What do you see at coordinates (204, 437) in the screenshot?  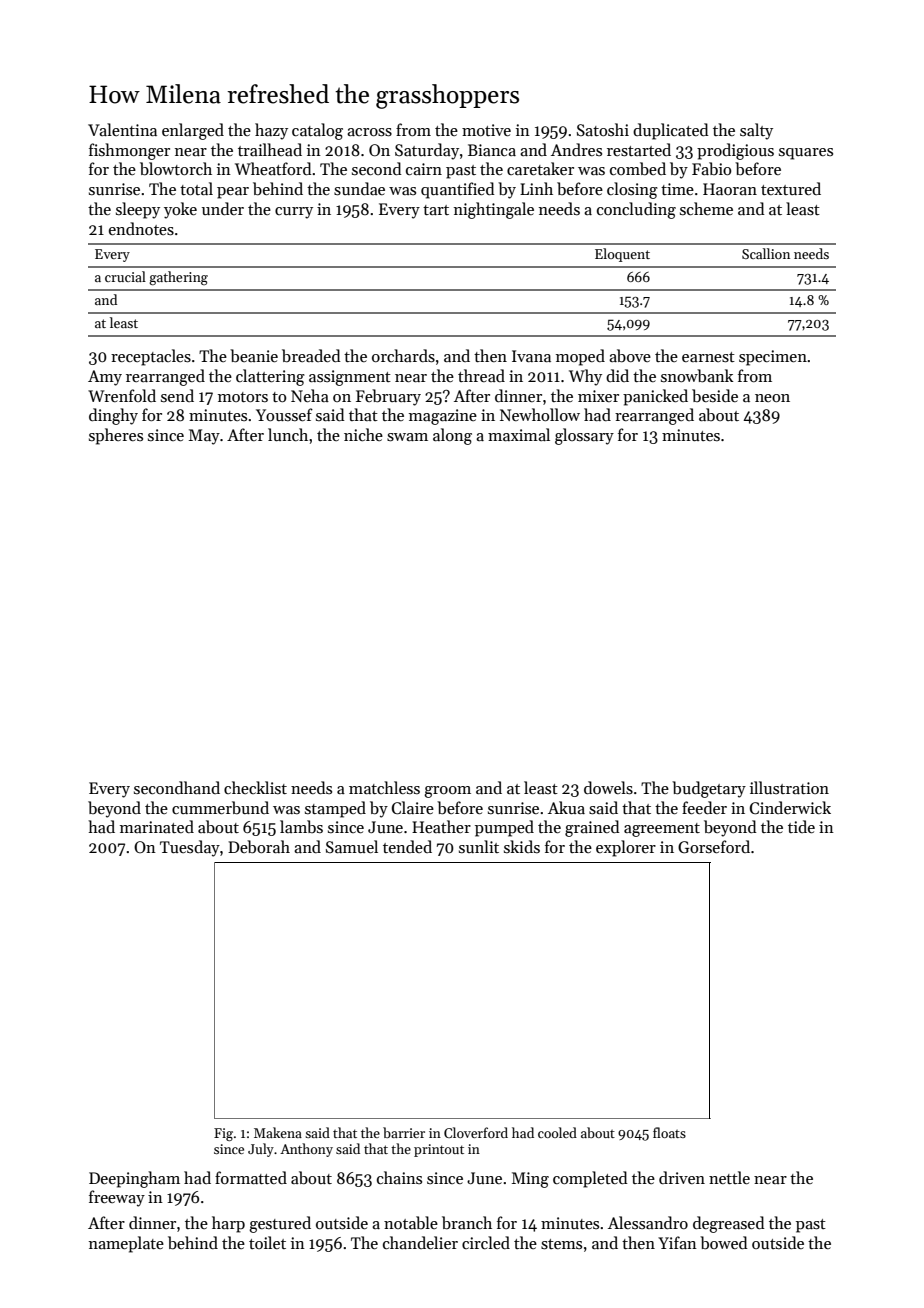 I see `May` at bounding box center [204, 437].
